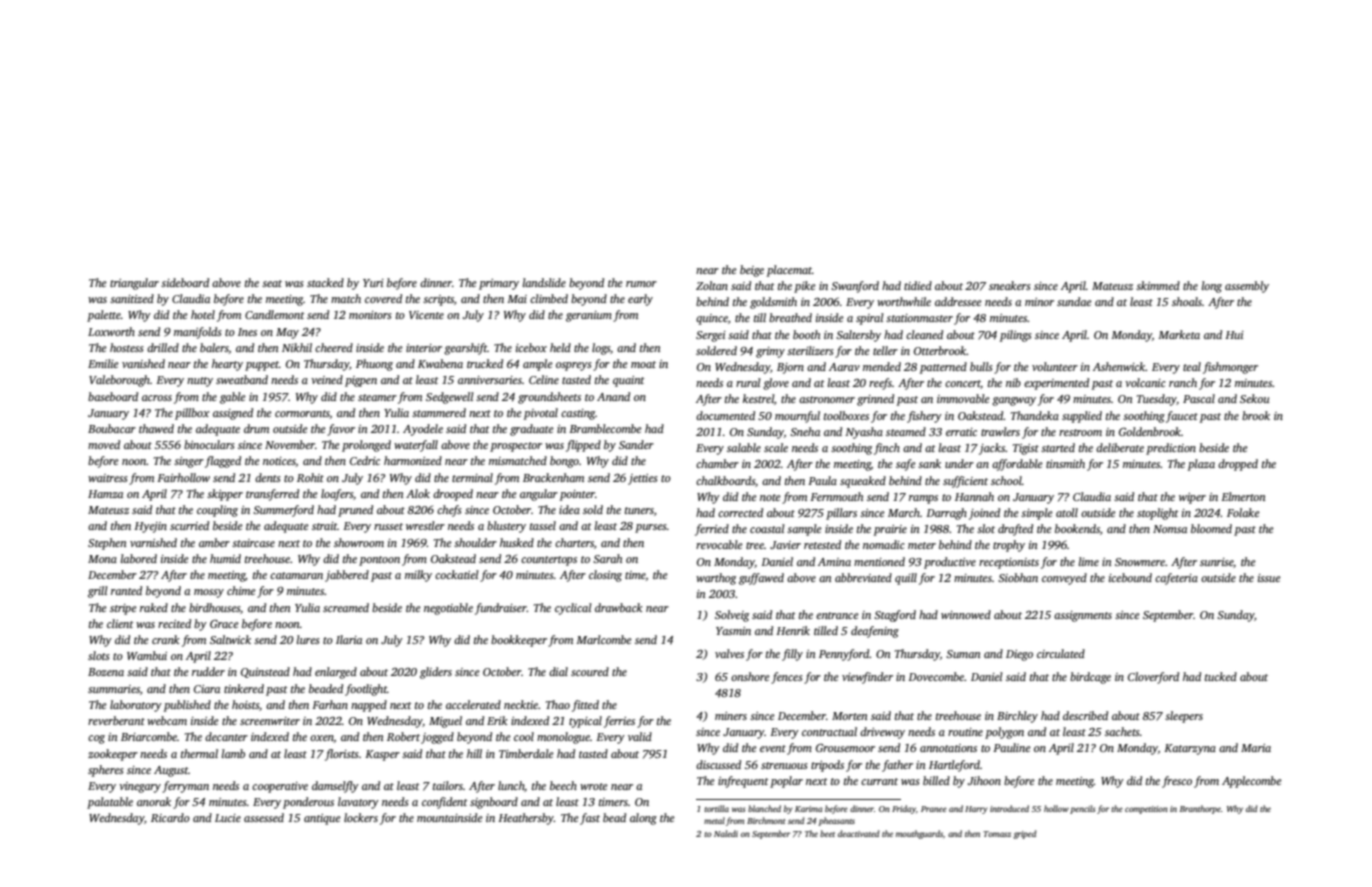 Image resolution: width=1372 pixels, height=887 pixels. I want to click on Hannah, so click(974, 496).
